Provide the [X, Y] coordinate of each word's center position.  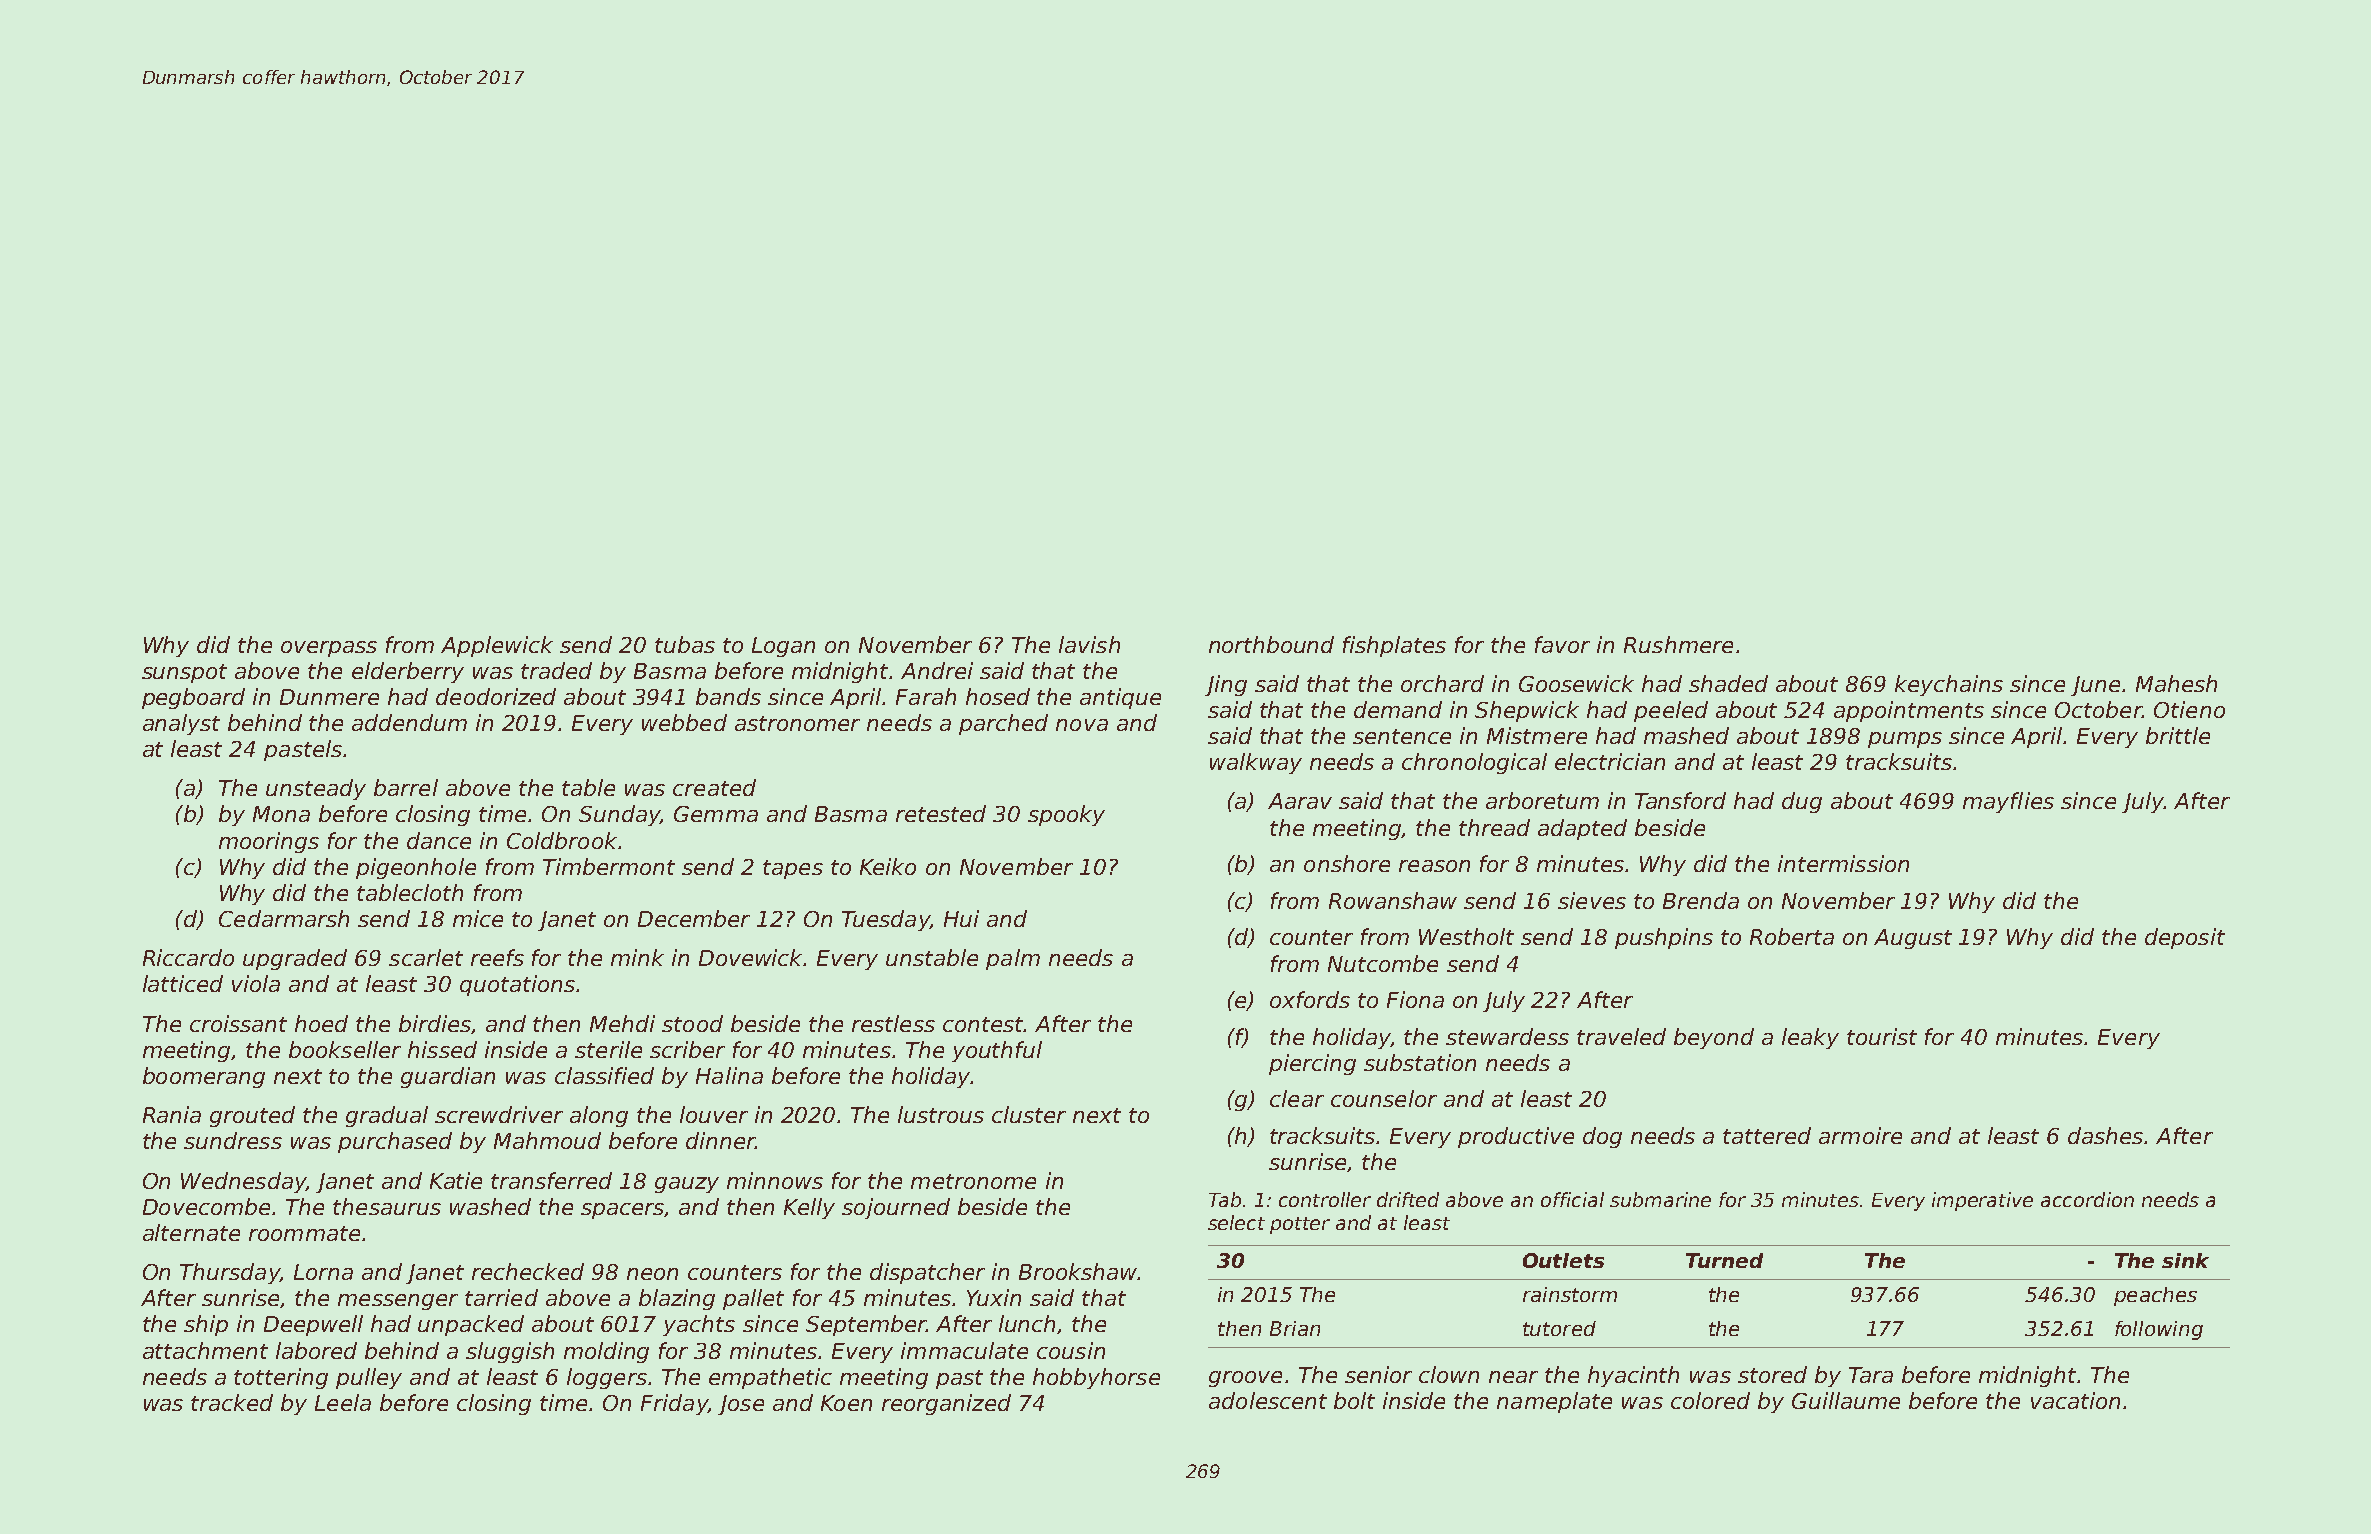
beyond [1714, 1038]
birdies [435, 1024]
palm [1013, 959]
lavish [1089, 644]
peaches [2155, 1296]
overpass [329, 649]
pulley [369, 1378]
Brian [1295, 1328]
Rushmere [1678, 644]
